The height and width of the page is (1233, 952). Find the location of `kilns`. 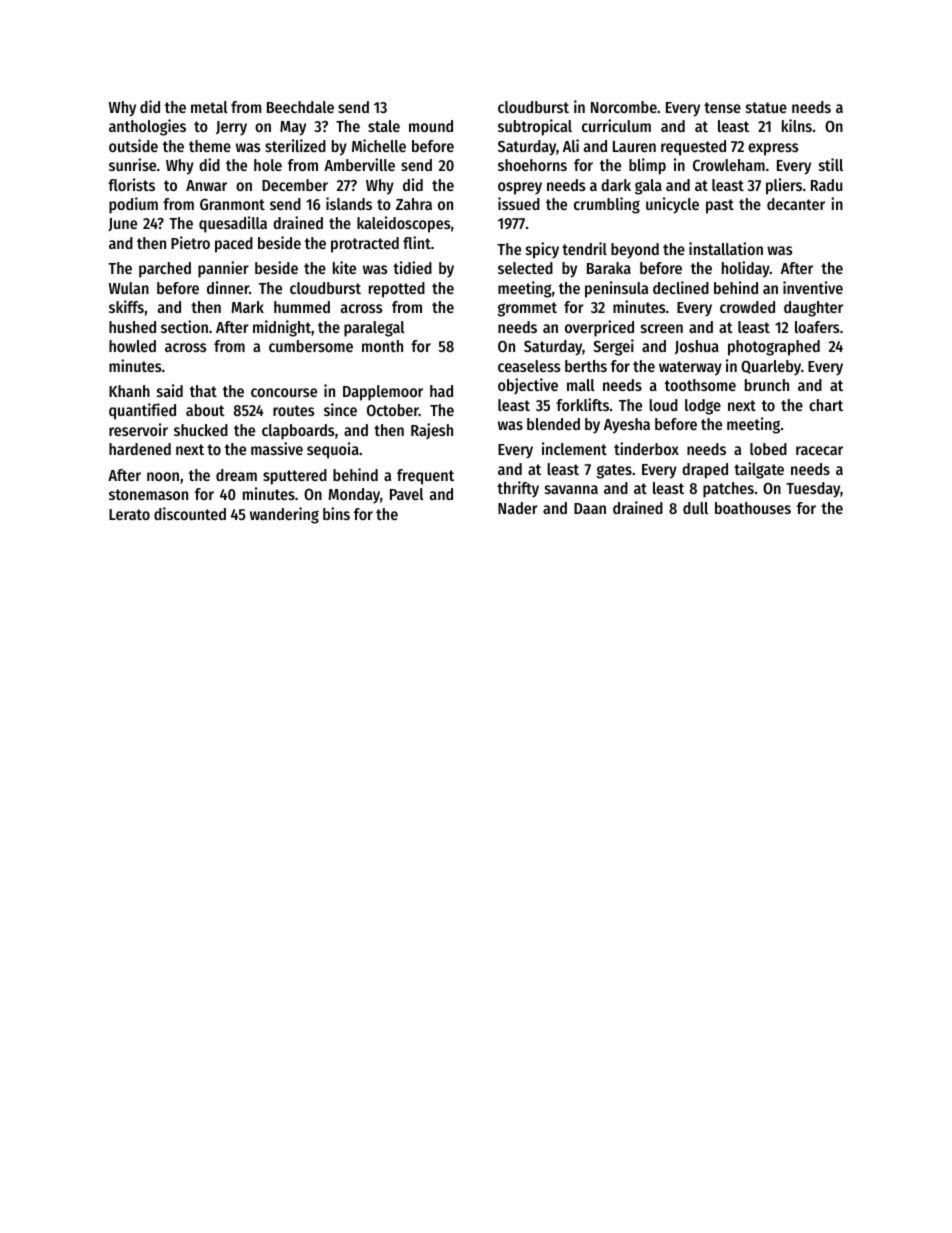

kilns is located at coordinates (797, 125).
